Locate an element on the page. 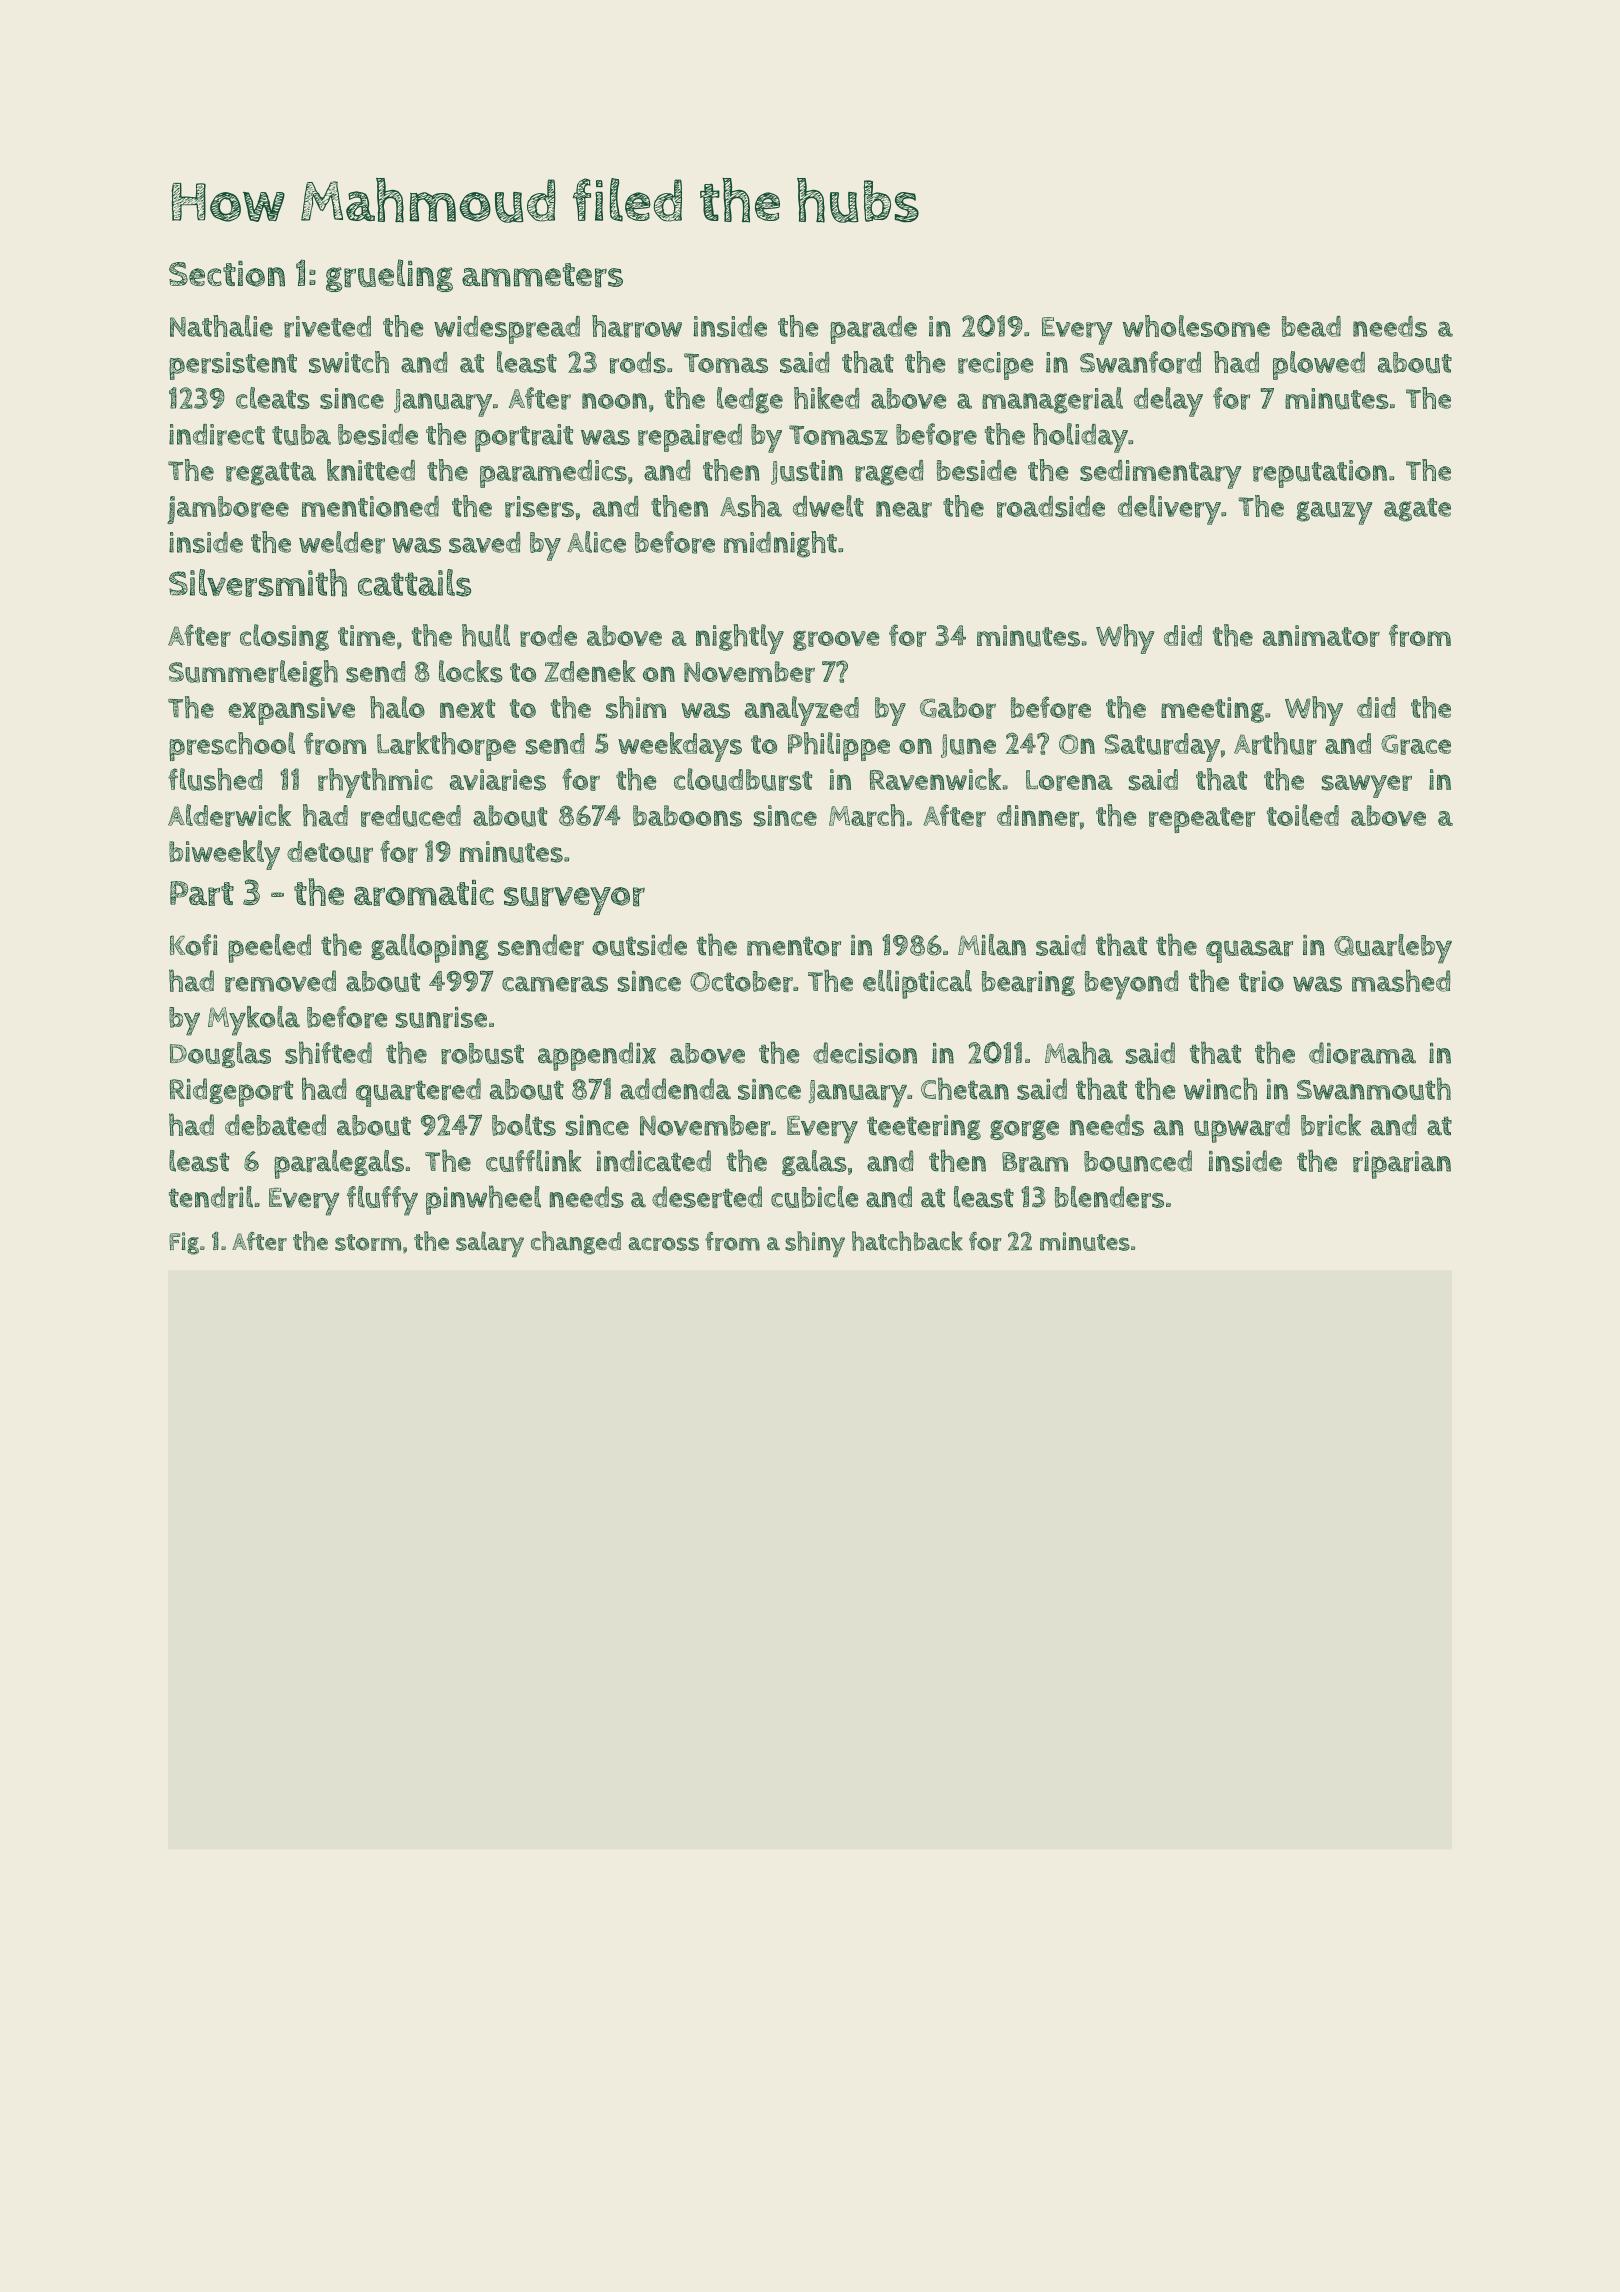 The height and width of the image is (2292, 1620). grueling is located at coordinates (389, 275).
